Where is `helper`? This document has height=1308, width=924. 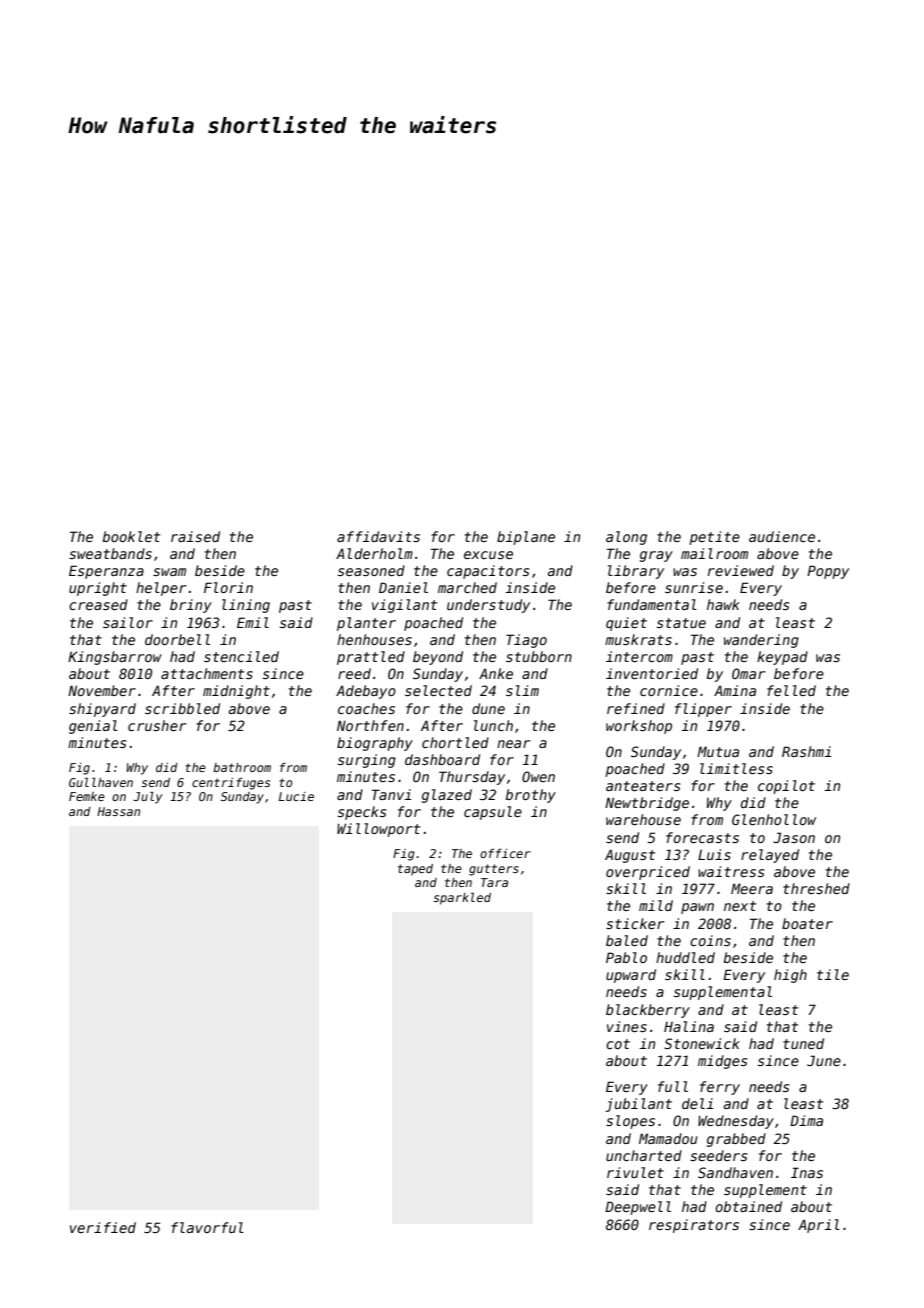
helper is located at coordinates (161, 589).
